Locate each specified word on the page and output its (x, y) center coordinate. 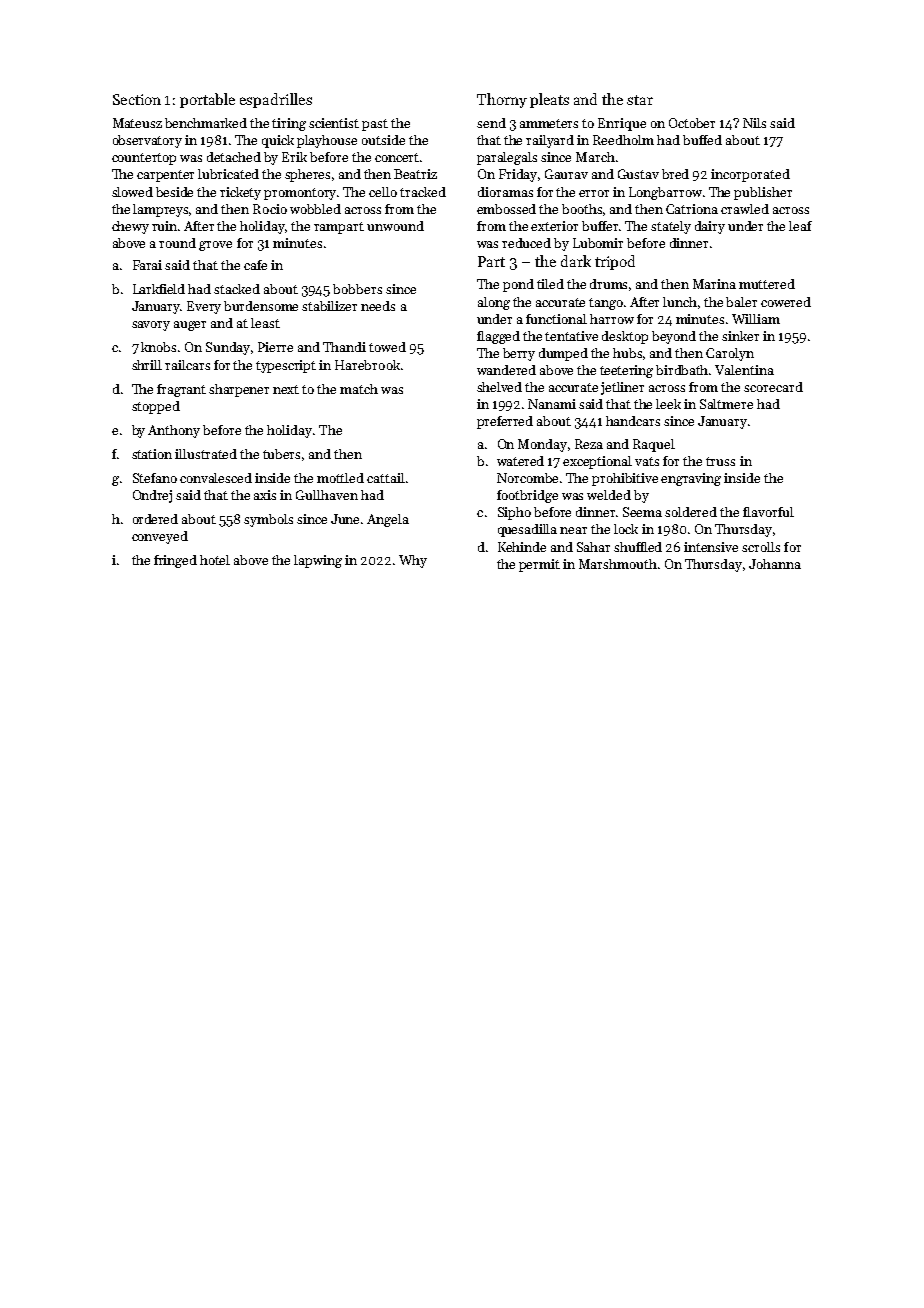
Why (413, 561)
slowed (132, 192)
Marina (714, 284)
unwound (395, 226)
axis (265, 495)
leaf (800, 226)
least (265, 323)
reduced (526, 243)
